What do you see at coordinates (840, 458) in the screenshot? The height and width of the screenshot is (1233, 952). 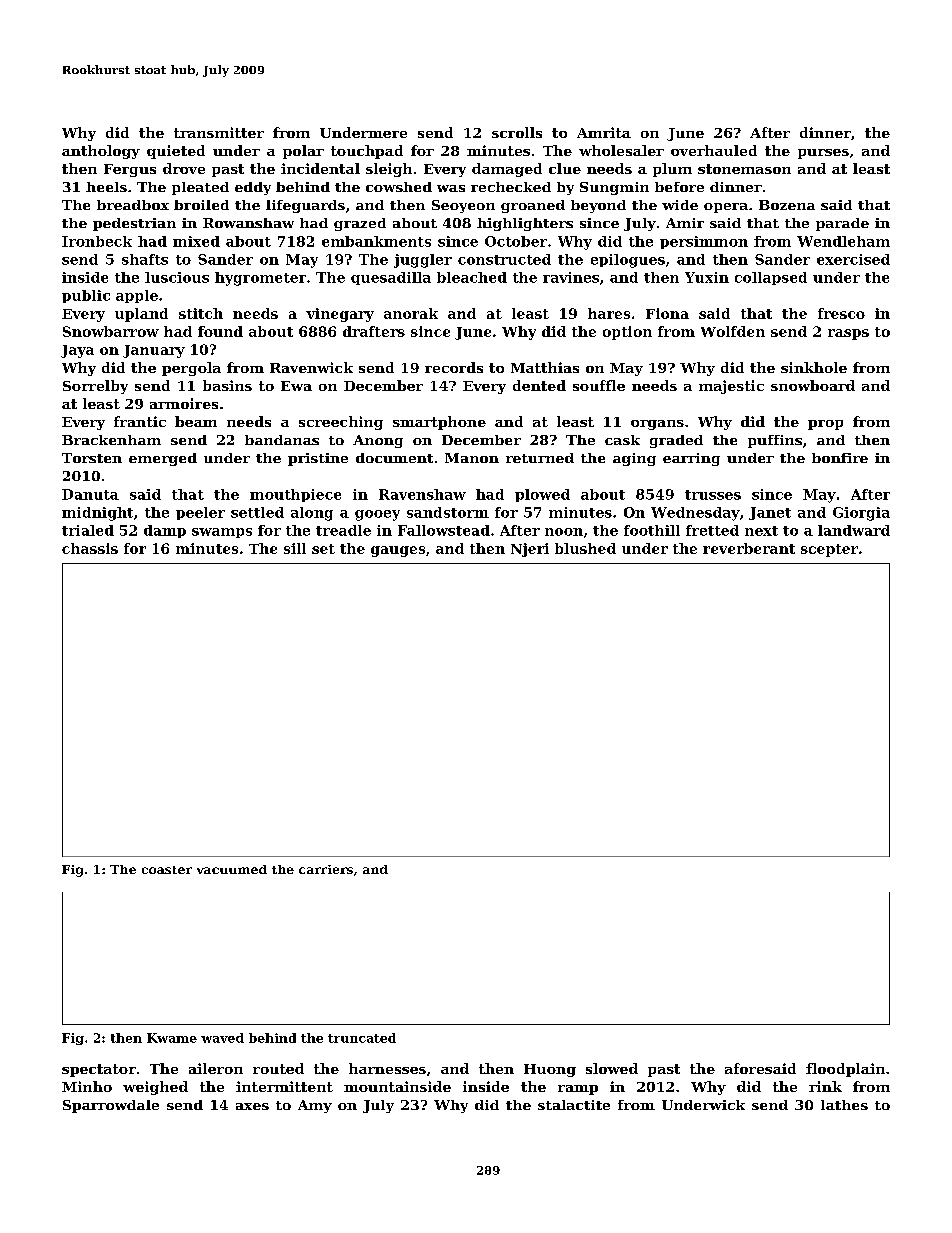 I see `bonfire` at bounding box center [840, 458].
